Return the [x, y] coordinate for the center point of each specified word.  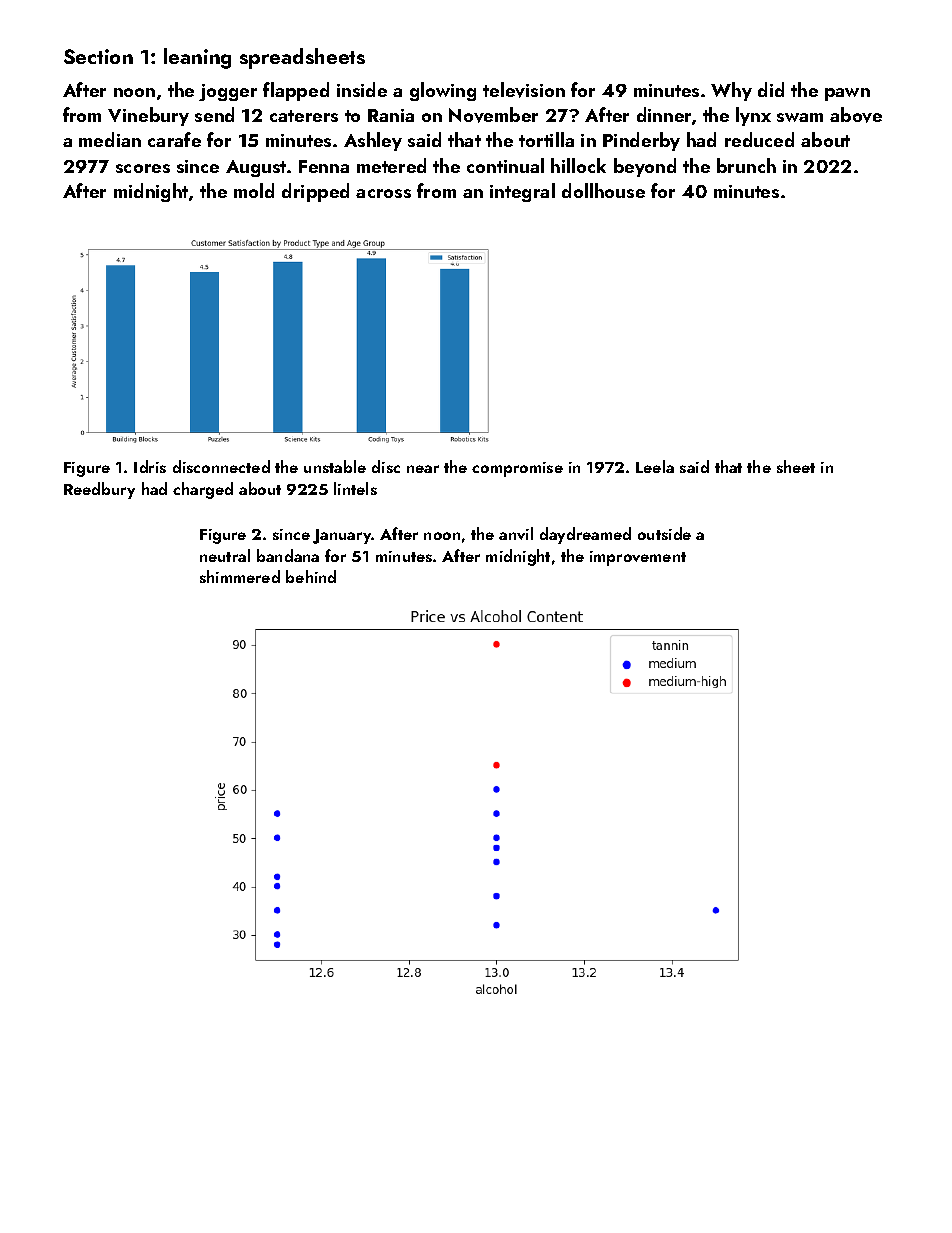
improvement [638, 558]
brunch [746, 165]
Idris [150, 466]
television [524, 90]
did [771, 89]
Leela [655, 466]
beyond [645, 167]
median [110, 139]
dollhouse [603, 190]
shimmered [240, 576]
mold [254, 190]
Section [98, 56]
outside [664, 533]
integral [522, 192]
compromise [517, 469]
